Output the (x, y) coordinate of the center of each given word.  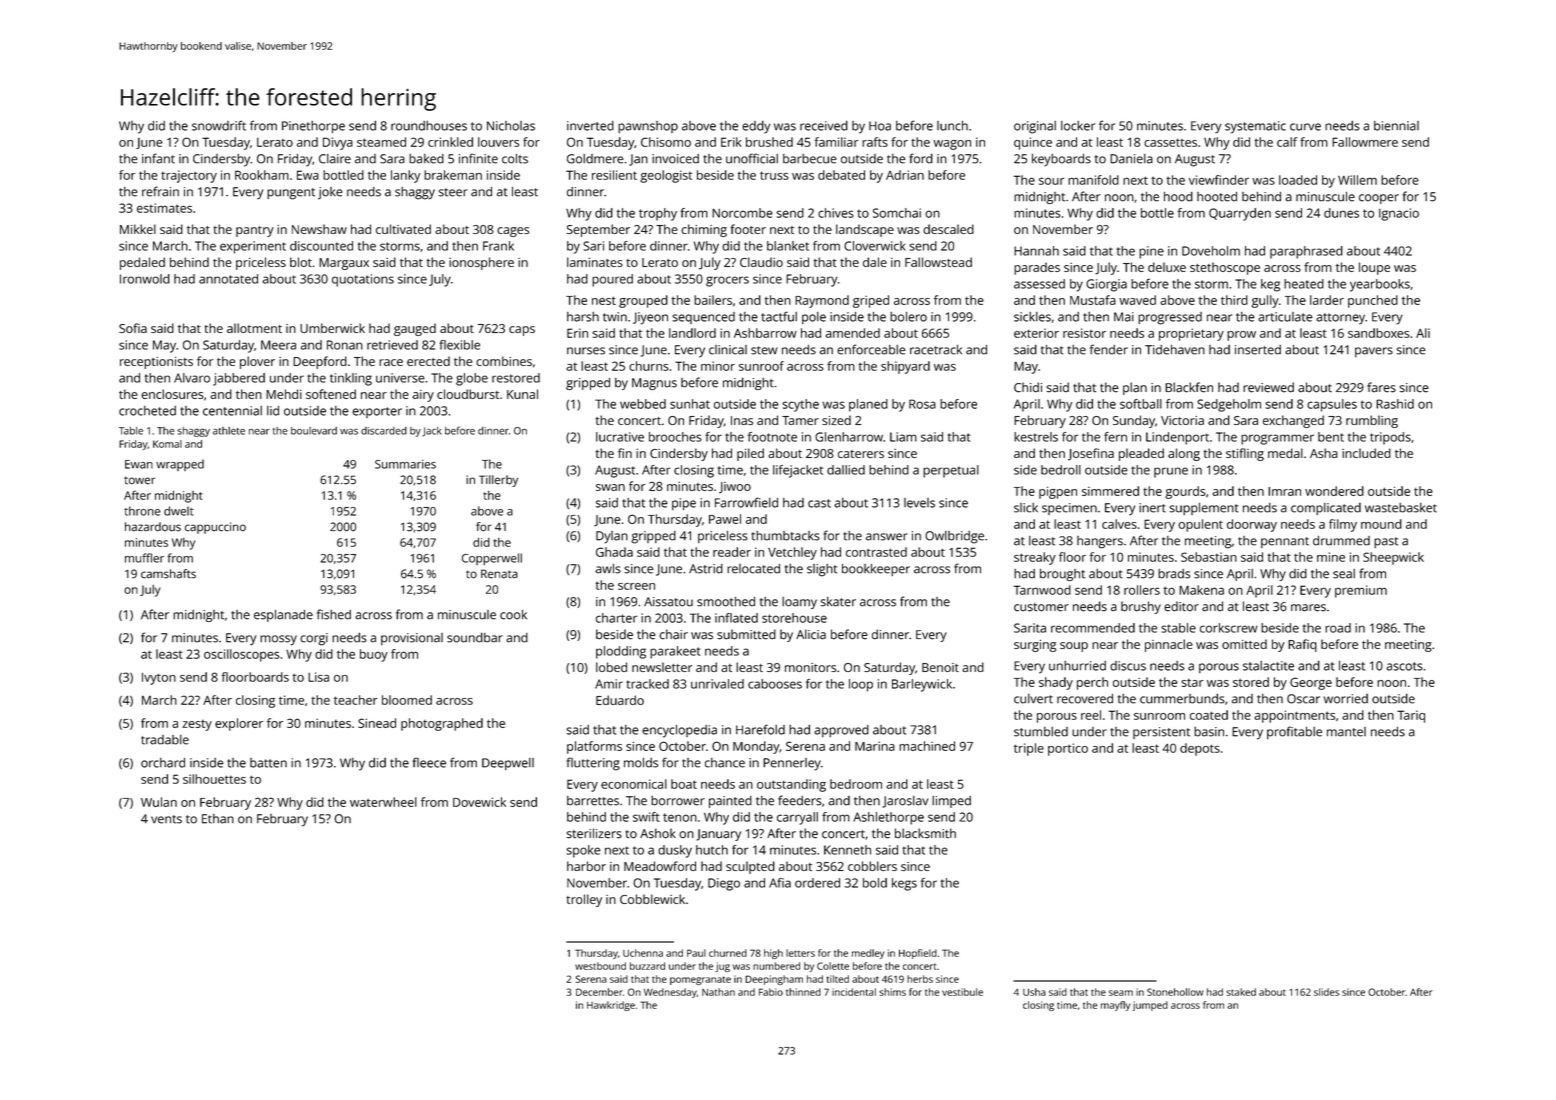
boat (684, 784)
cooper (1379, 199)
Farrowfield (746, 502)
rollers (1142, 590)
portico (1068, 749)
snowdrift (219, 125)
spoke (583, 851)
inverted (590, 126)
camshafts (168, 574)
